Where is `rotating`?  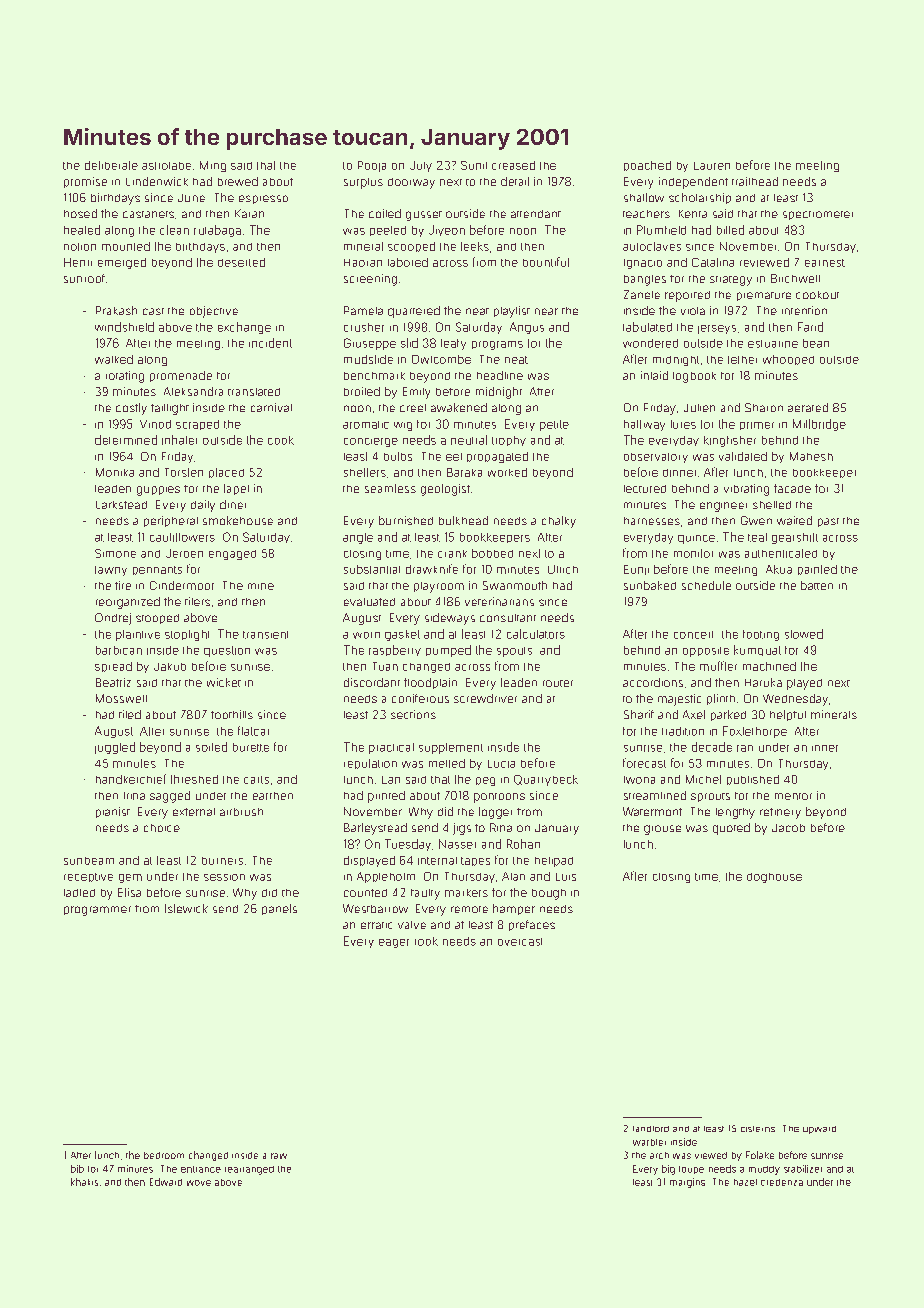 rotating is located at coordinates (125, 377).
